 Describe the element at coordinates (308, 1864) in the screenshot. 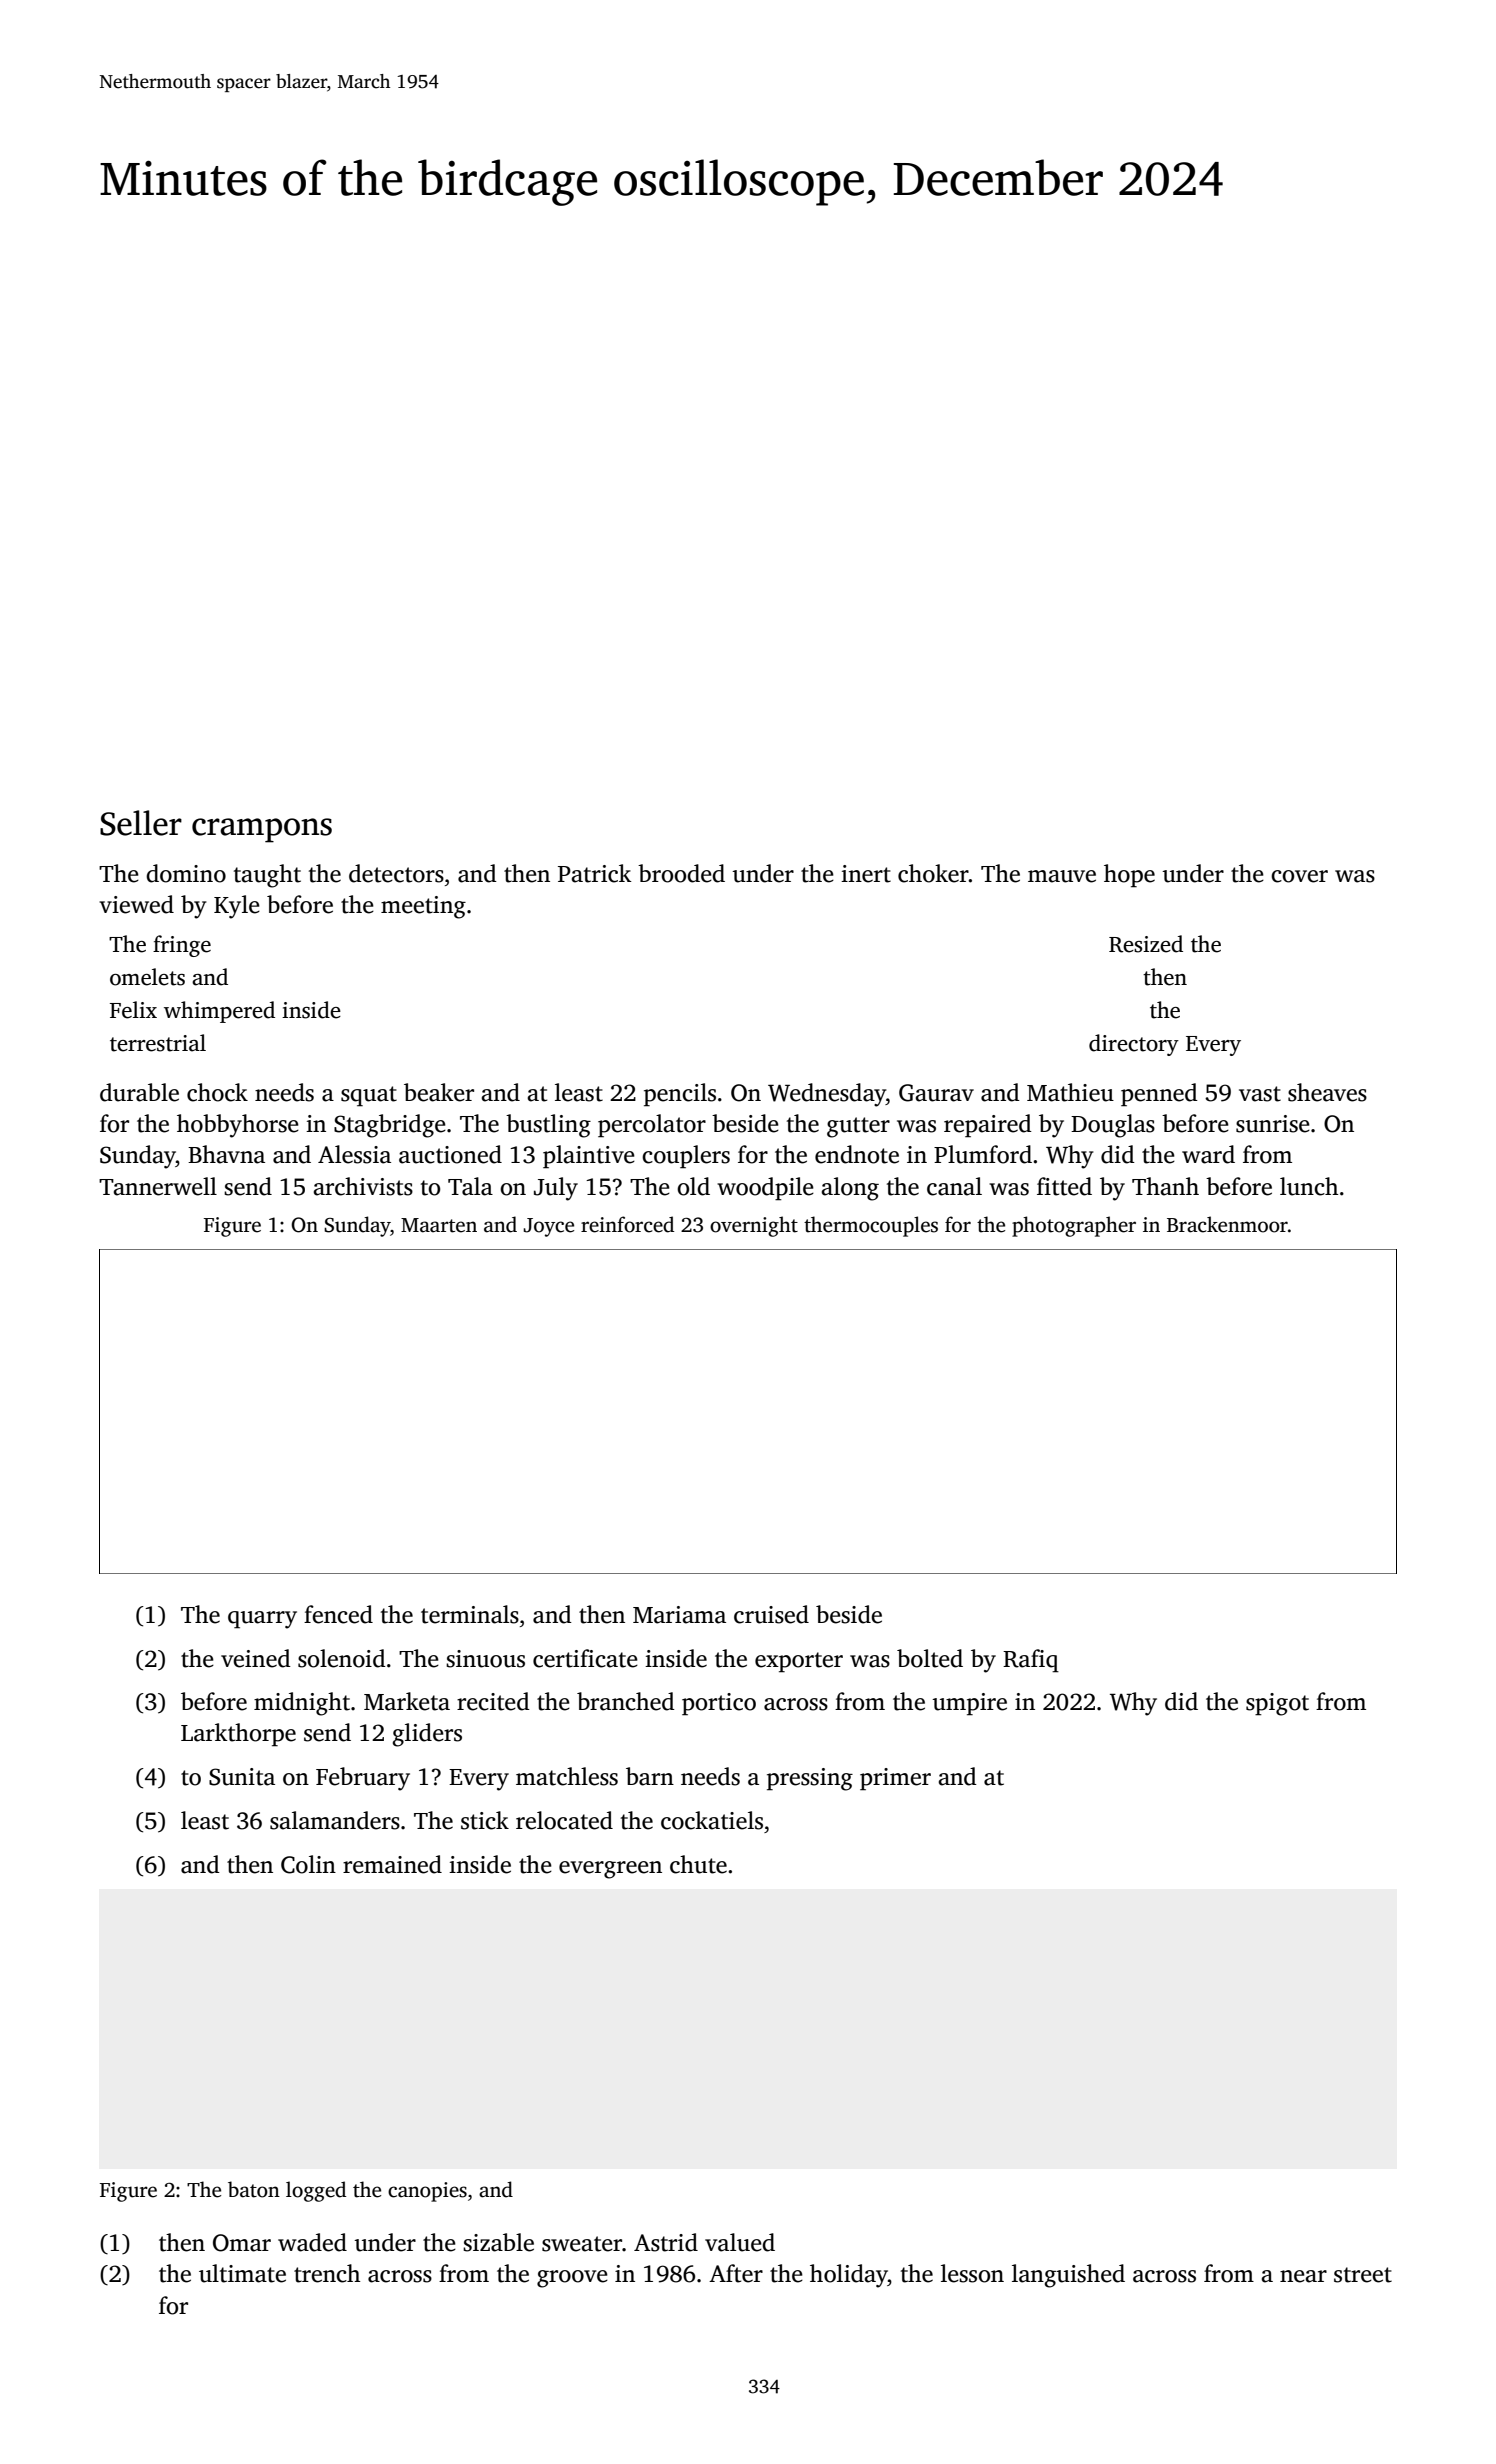

I see `Colin` at that location.
